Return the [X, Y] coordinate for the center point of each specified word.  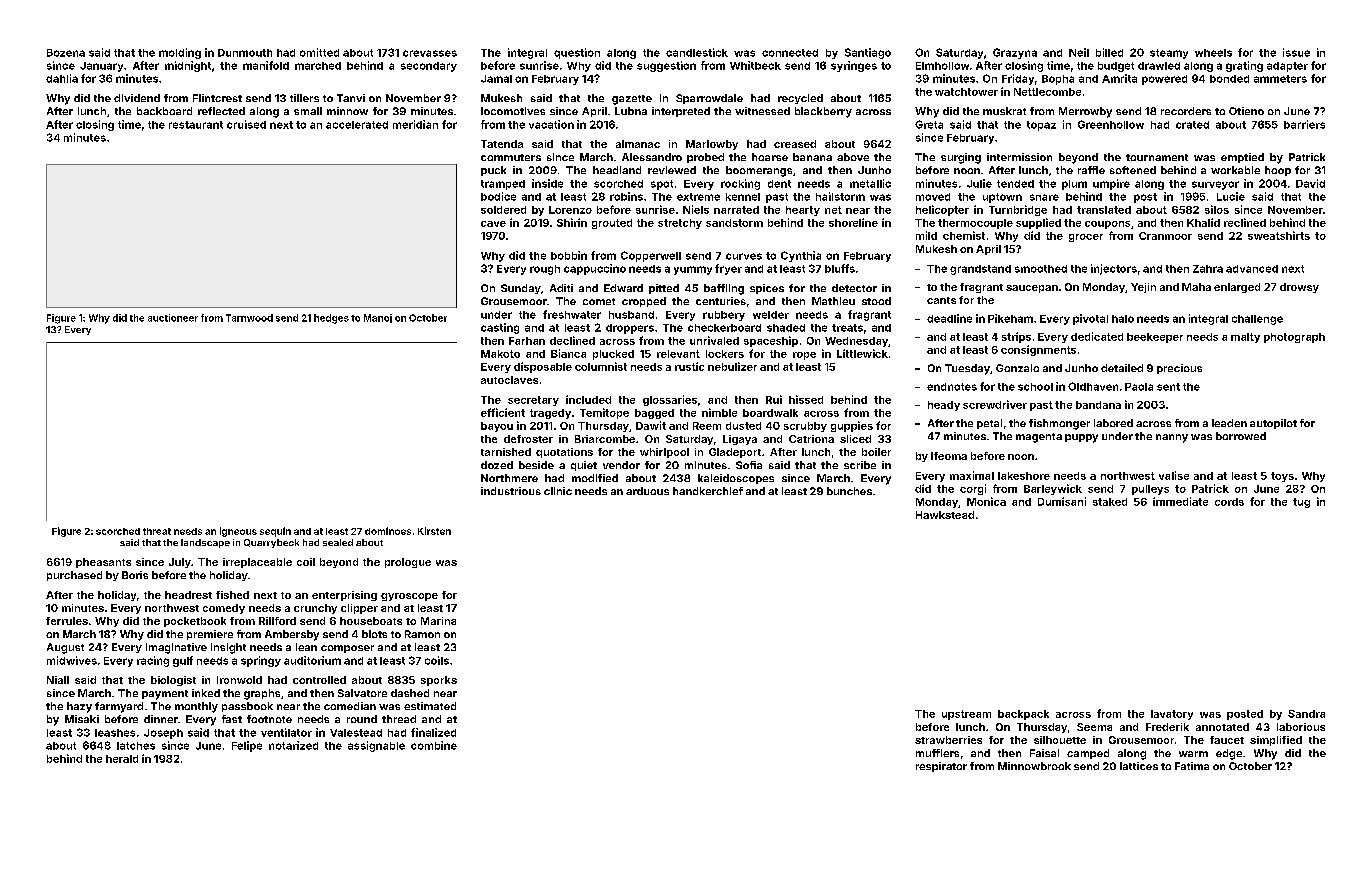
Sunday [521, 289]
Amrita [1119, 78]
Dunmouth [245, 53]
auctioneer [173, 318]
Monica [986, 501]
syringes [854, 66]
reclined [1245, 222]
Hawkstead [945, 515]
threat [157, 531]
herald [122, 759]
